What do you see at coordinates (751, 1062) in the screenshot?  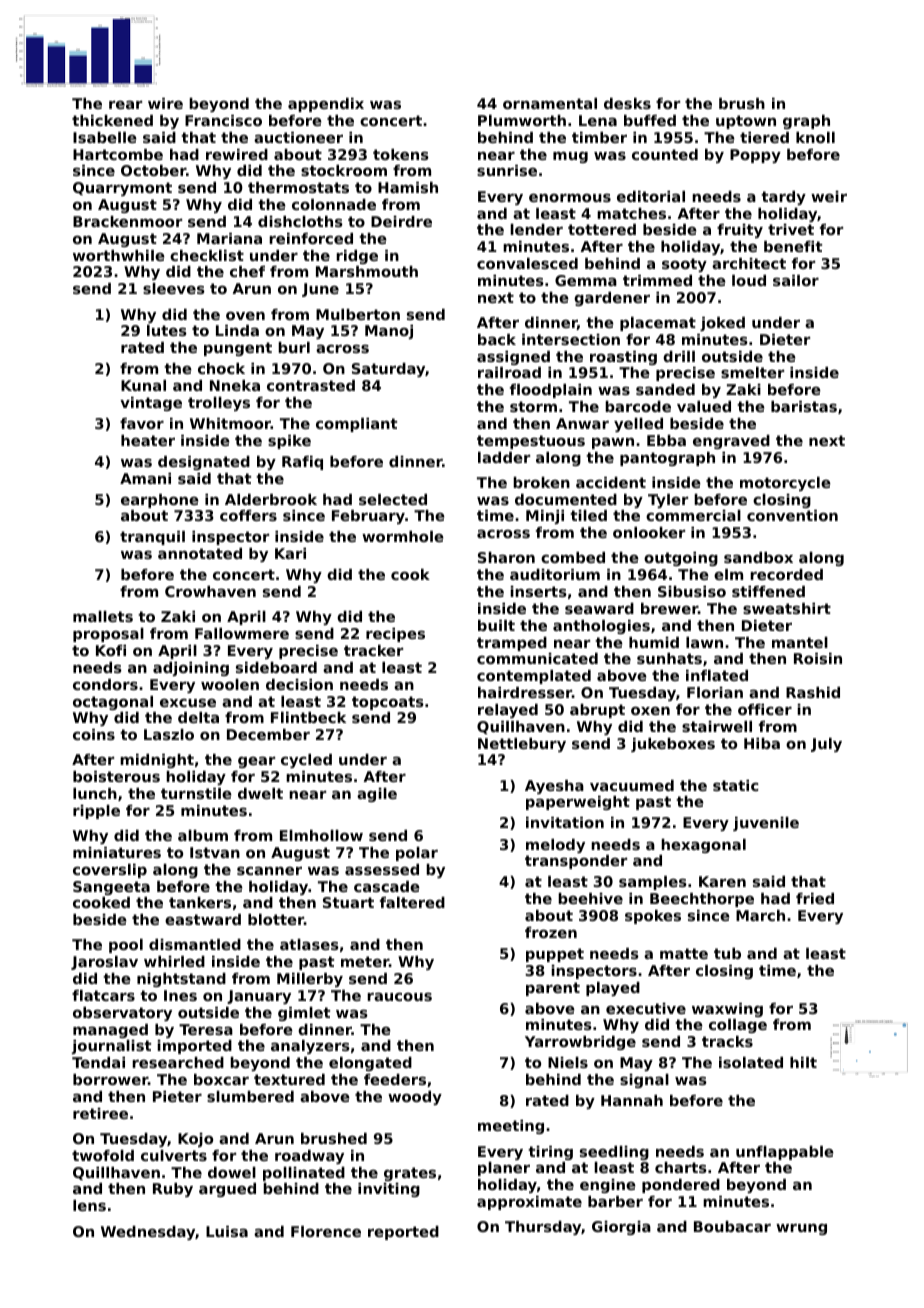 I see `isolated` at bounding box center [751, 1062].
